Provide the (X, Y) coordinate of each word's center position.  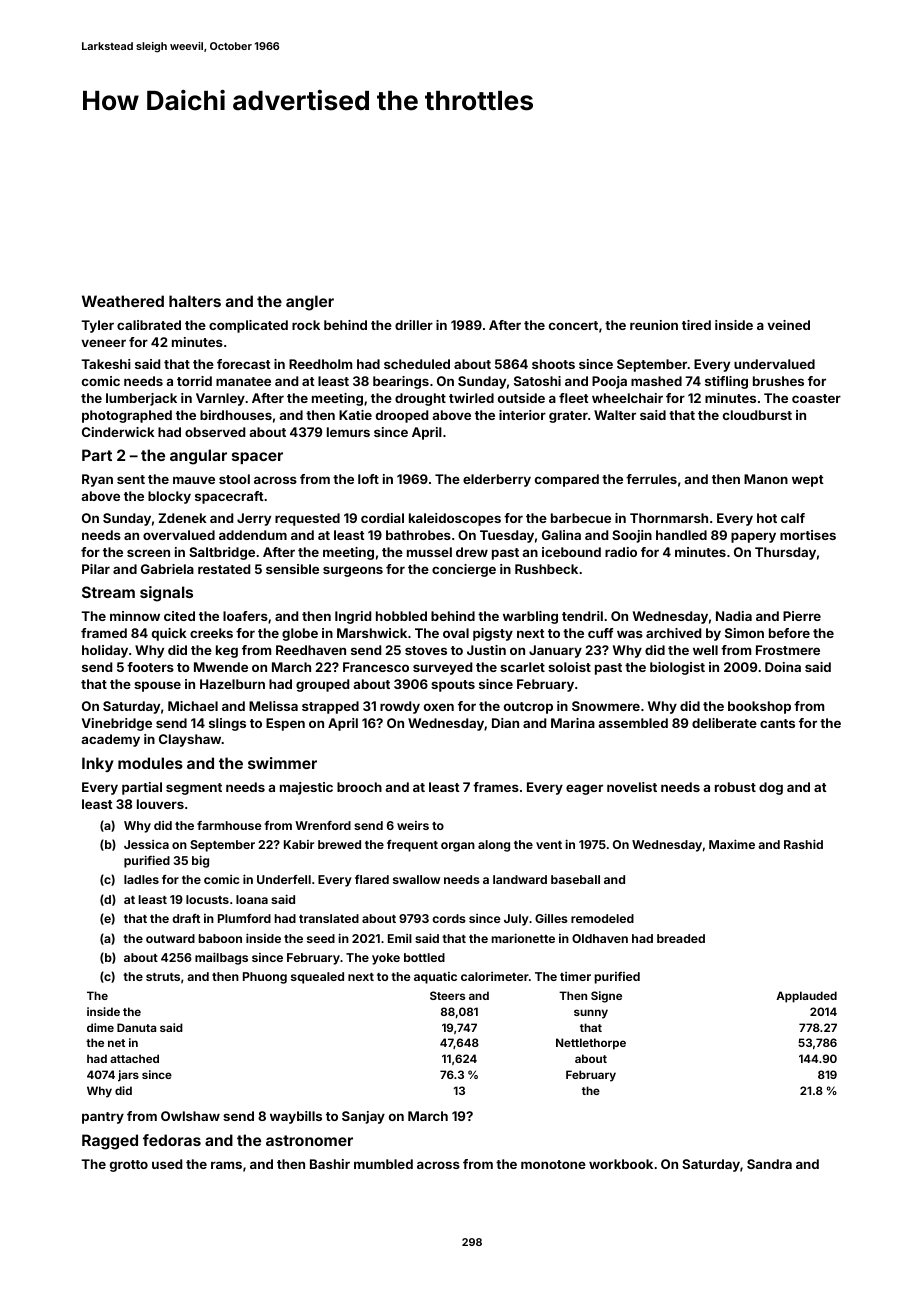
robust (735, 787)
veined (788, 325)
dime (100, 1027)
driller (414, 325)
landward (520, 879)
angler (310, 303)
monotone (553, 1164)
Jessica (146, 844)
